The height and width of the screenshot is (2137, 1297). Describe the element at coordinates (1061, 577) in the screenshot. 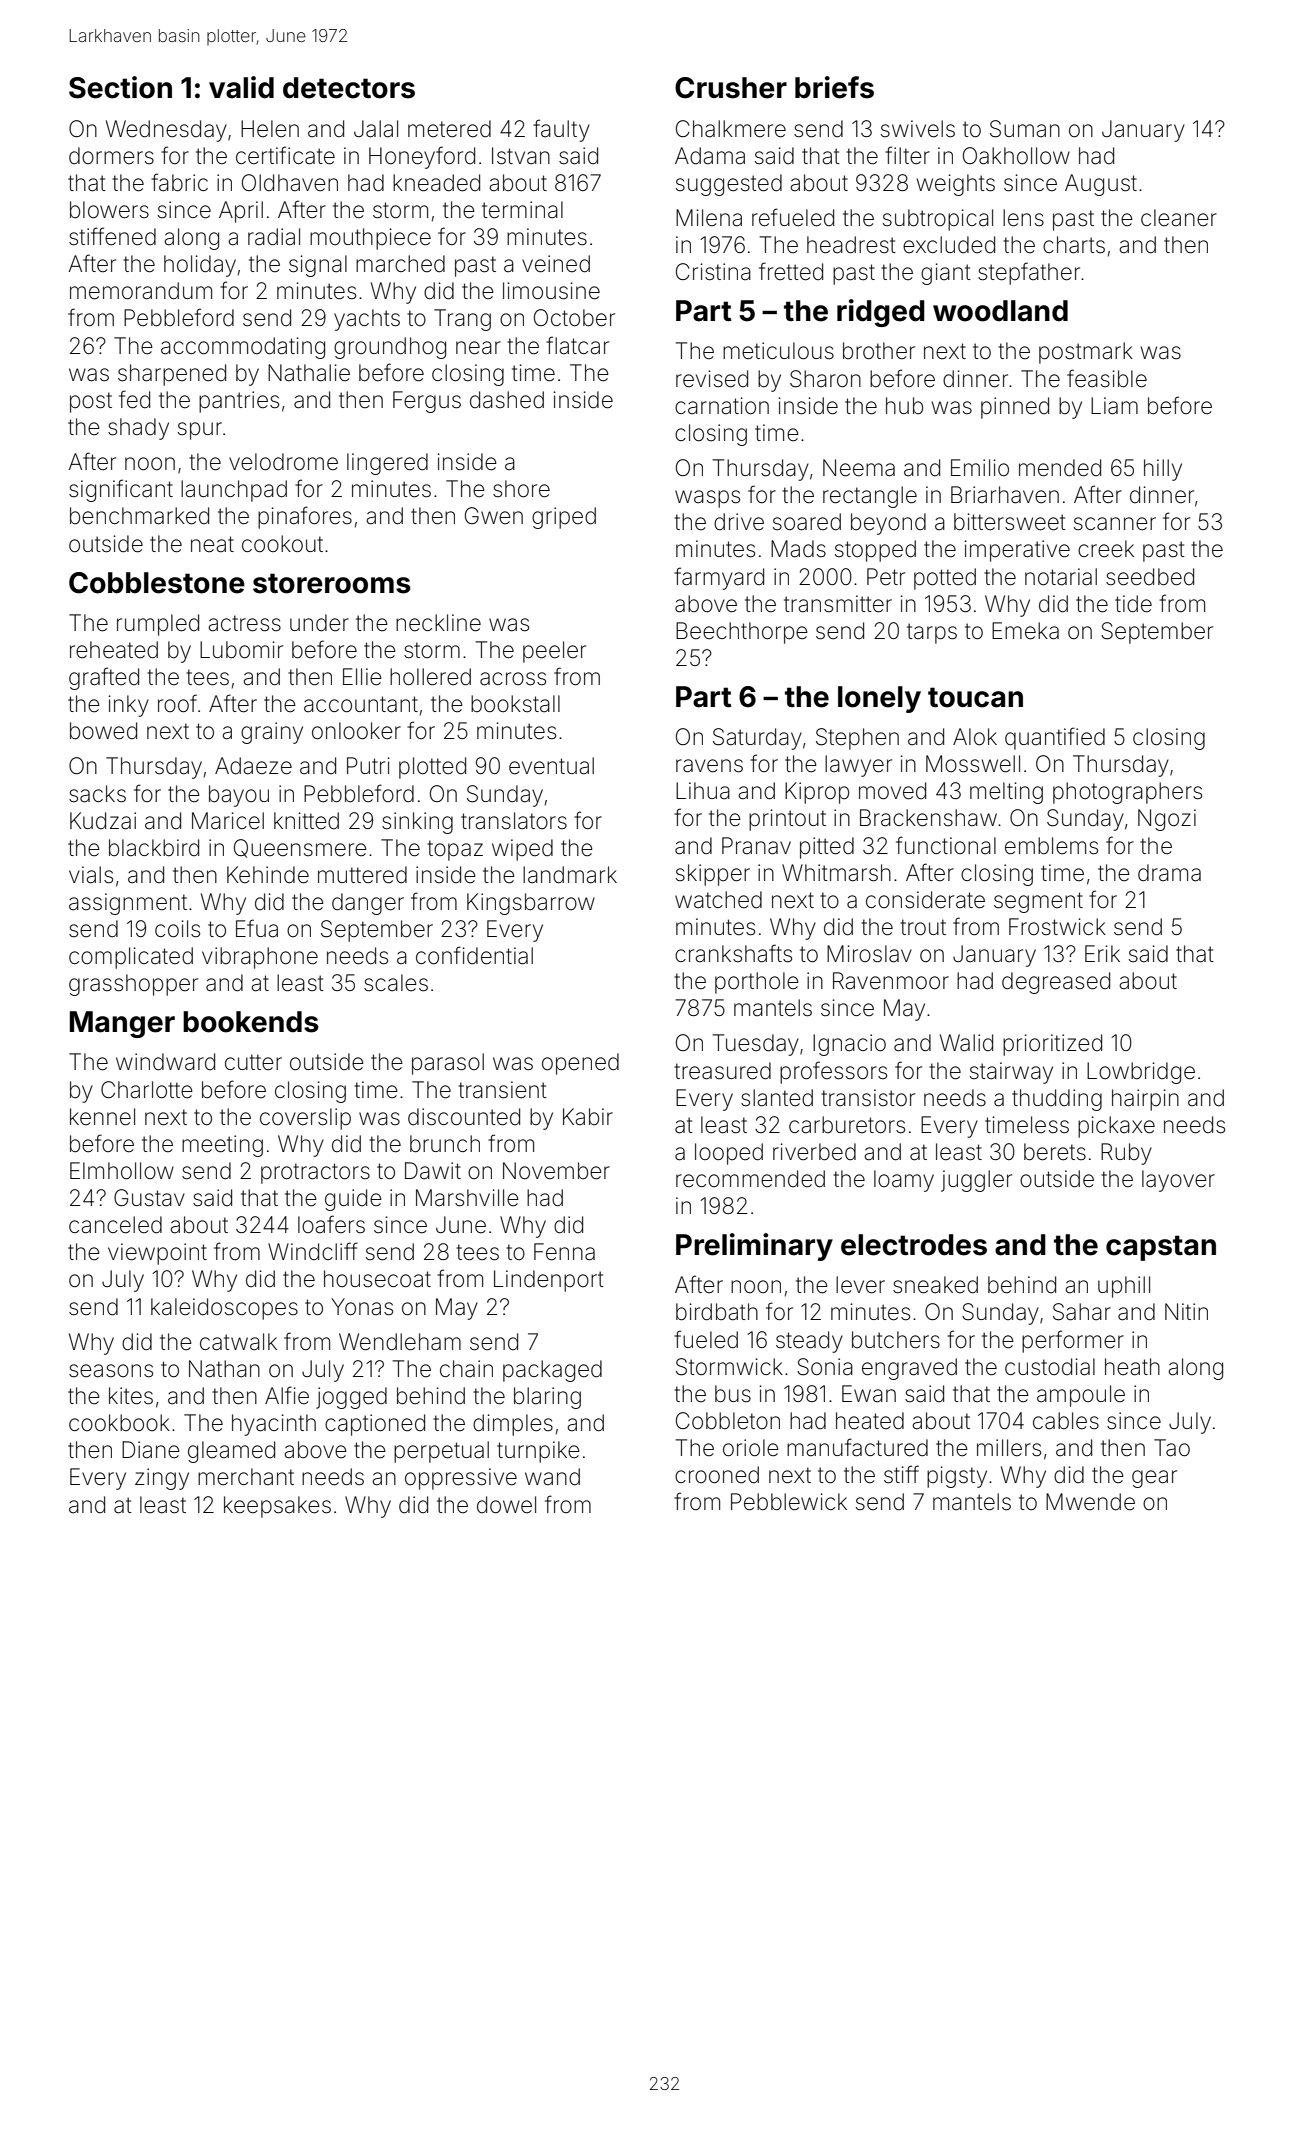

I see `notarial` at that location.
